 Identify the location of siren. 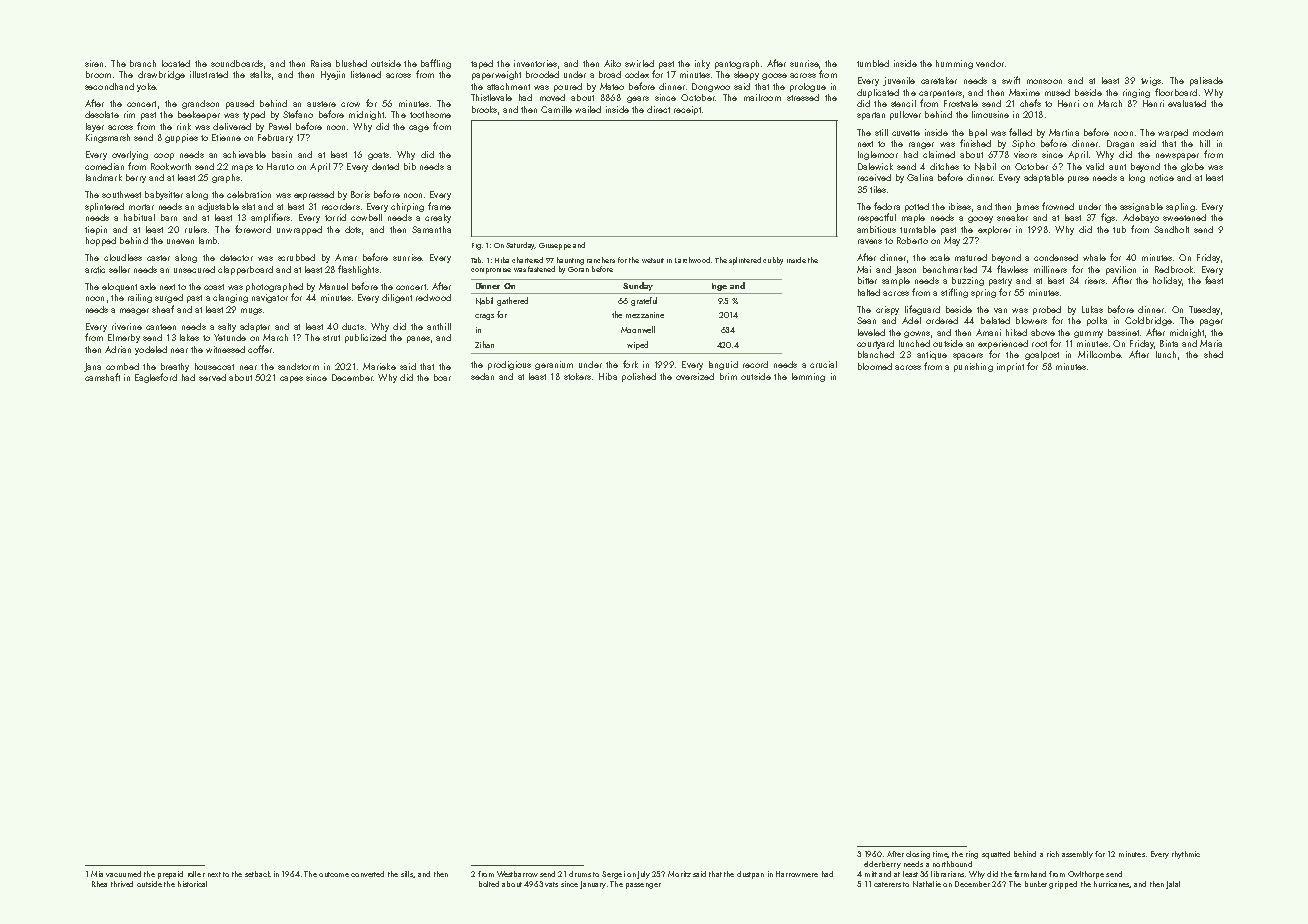
(94, 63).
